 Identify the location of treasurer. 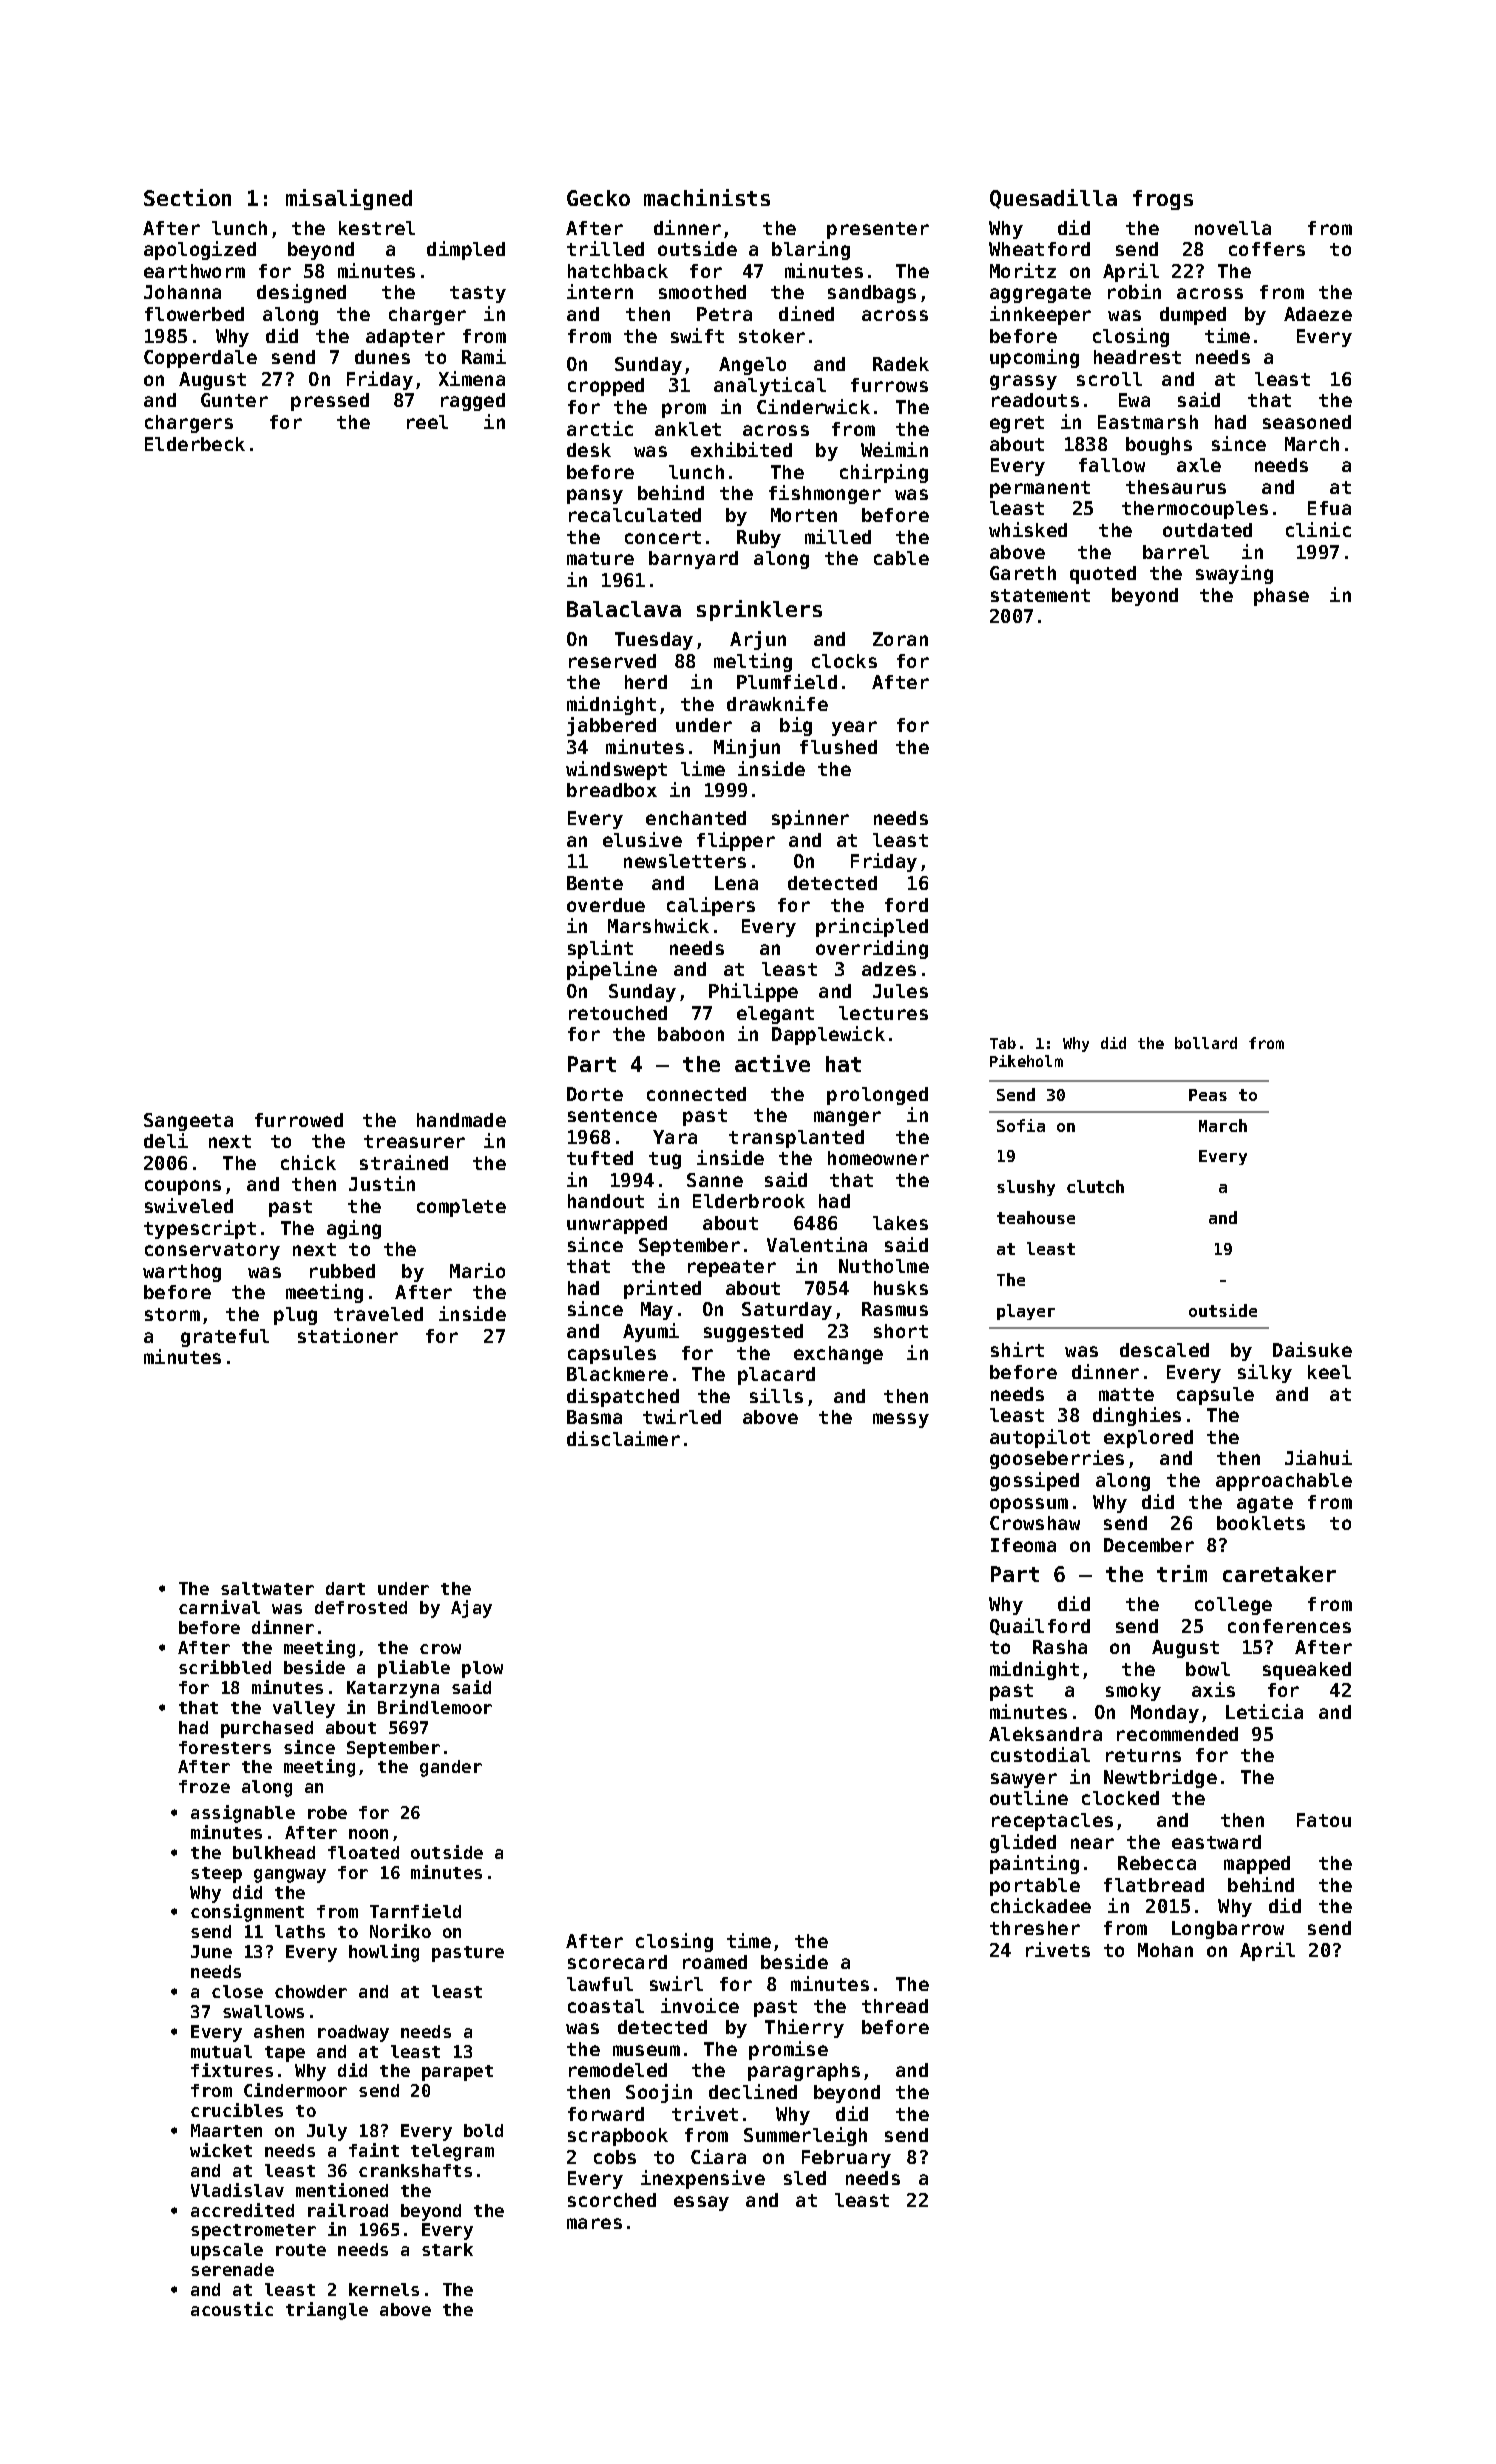
(414, 1141).
